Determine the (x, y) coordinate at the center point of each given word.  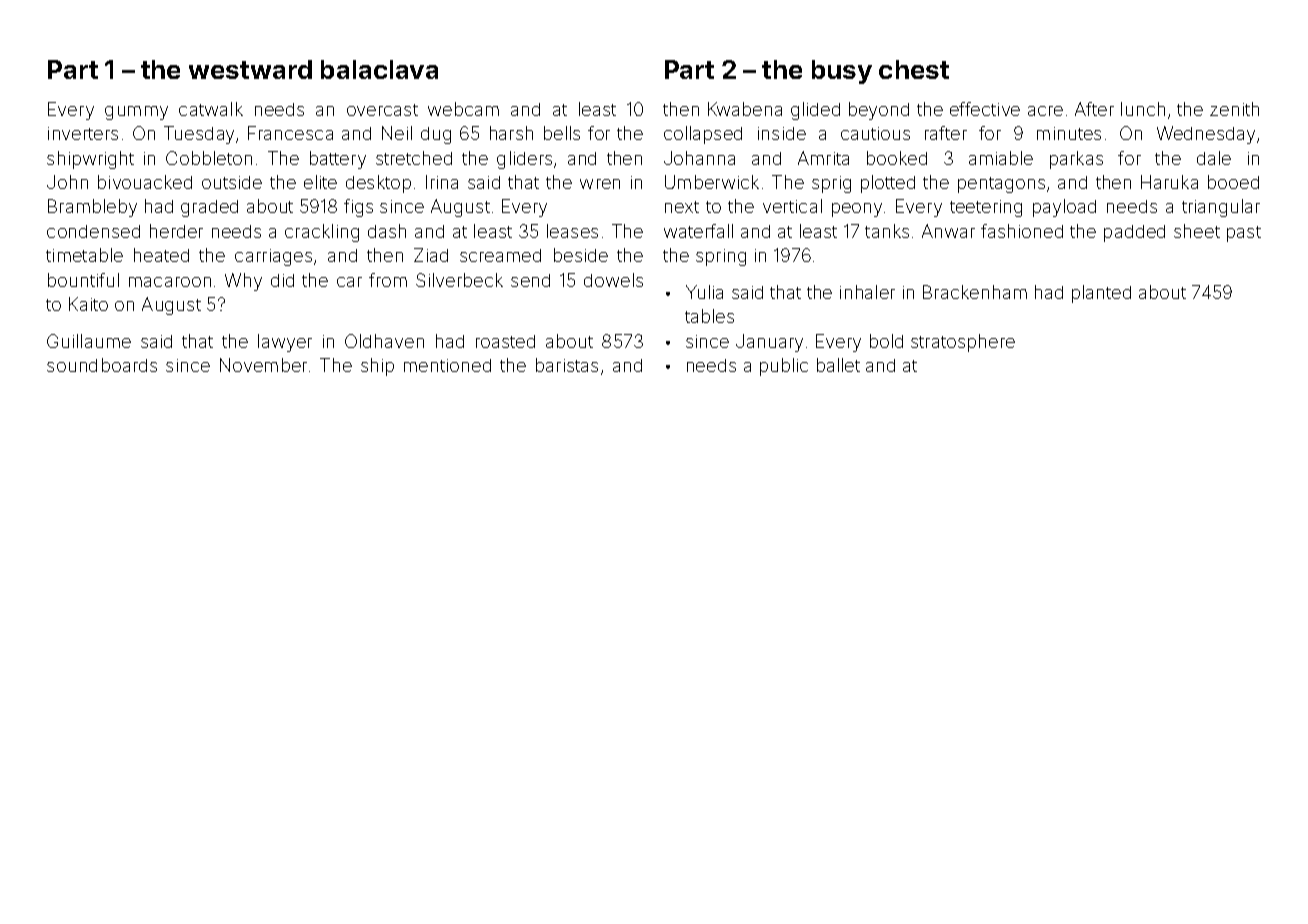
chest (914, 69)
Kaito (88, 304)
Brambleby (92, 208)
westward (250, 69)
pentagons (1001, 185)
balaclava (379, 69)
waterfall (698, 231)
